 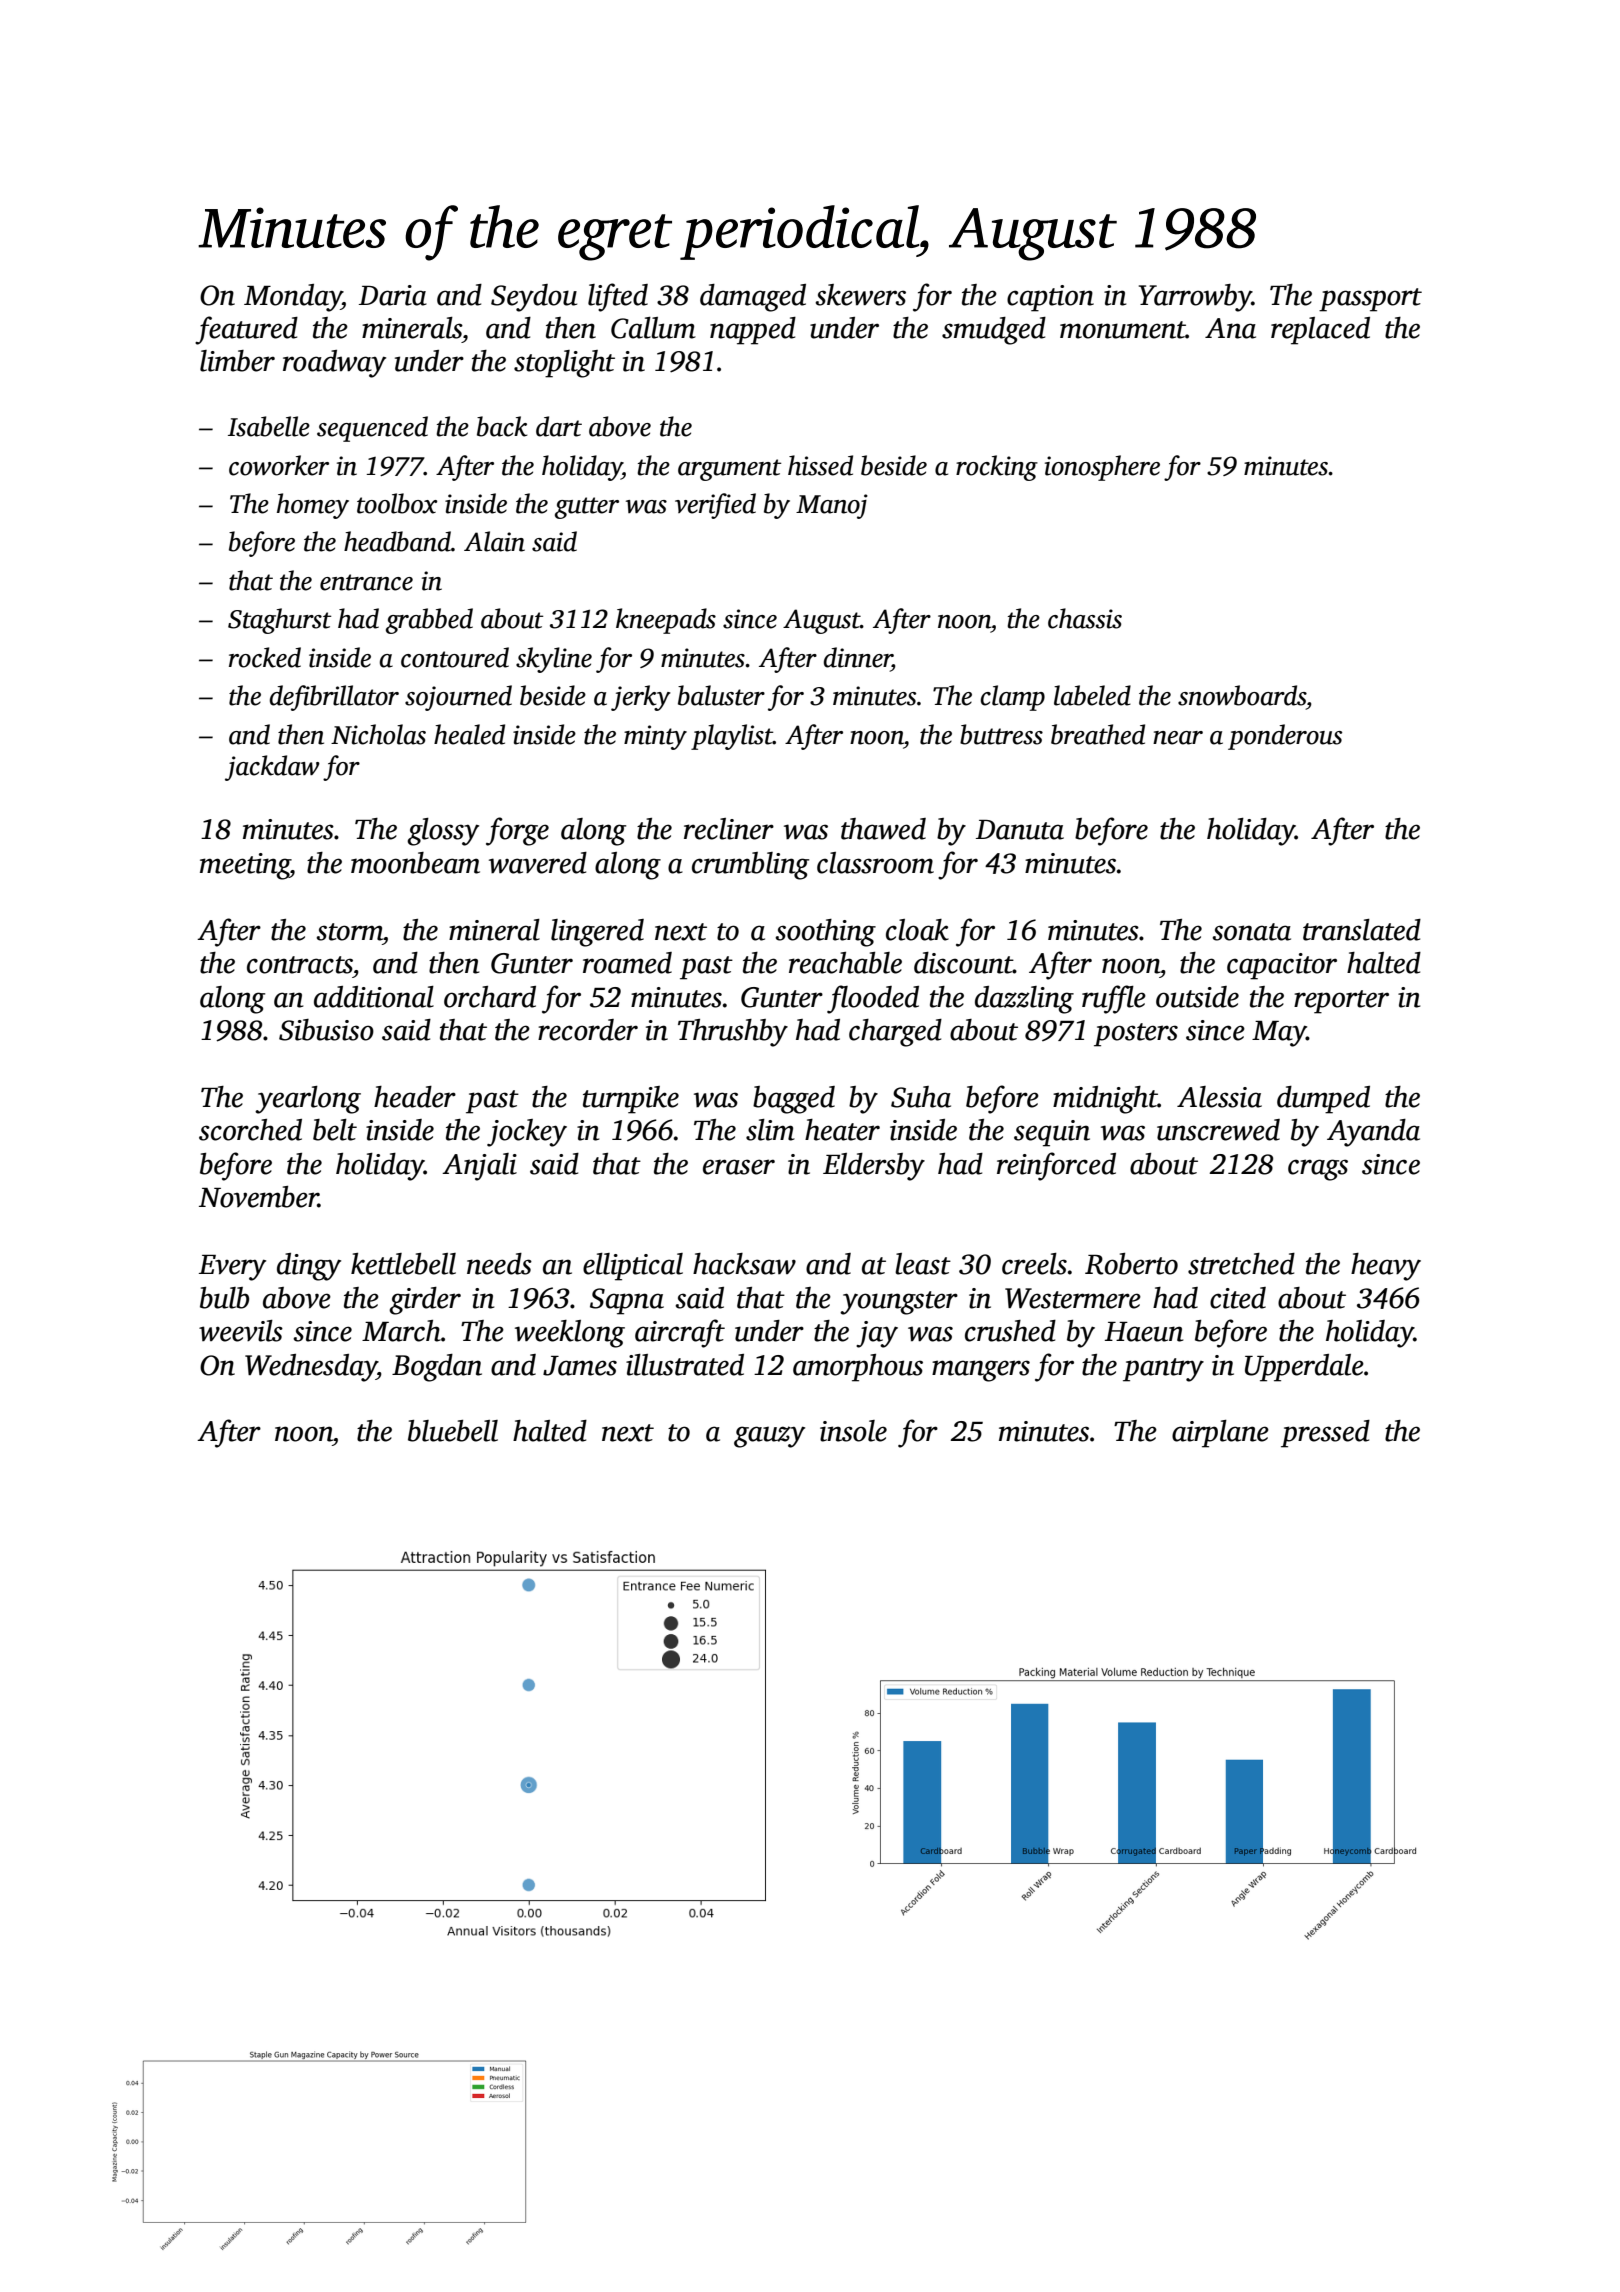 I want to click on skewers, so click(x=860, y=295).
